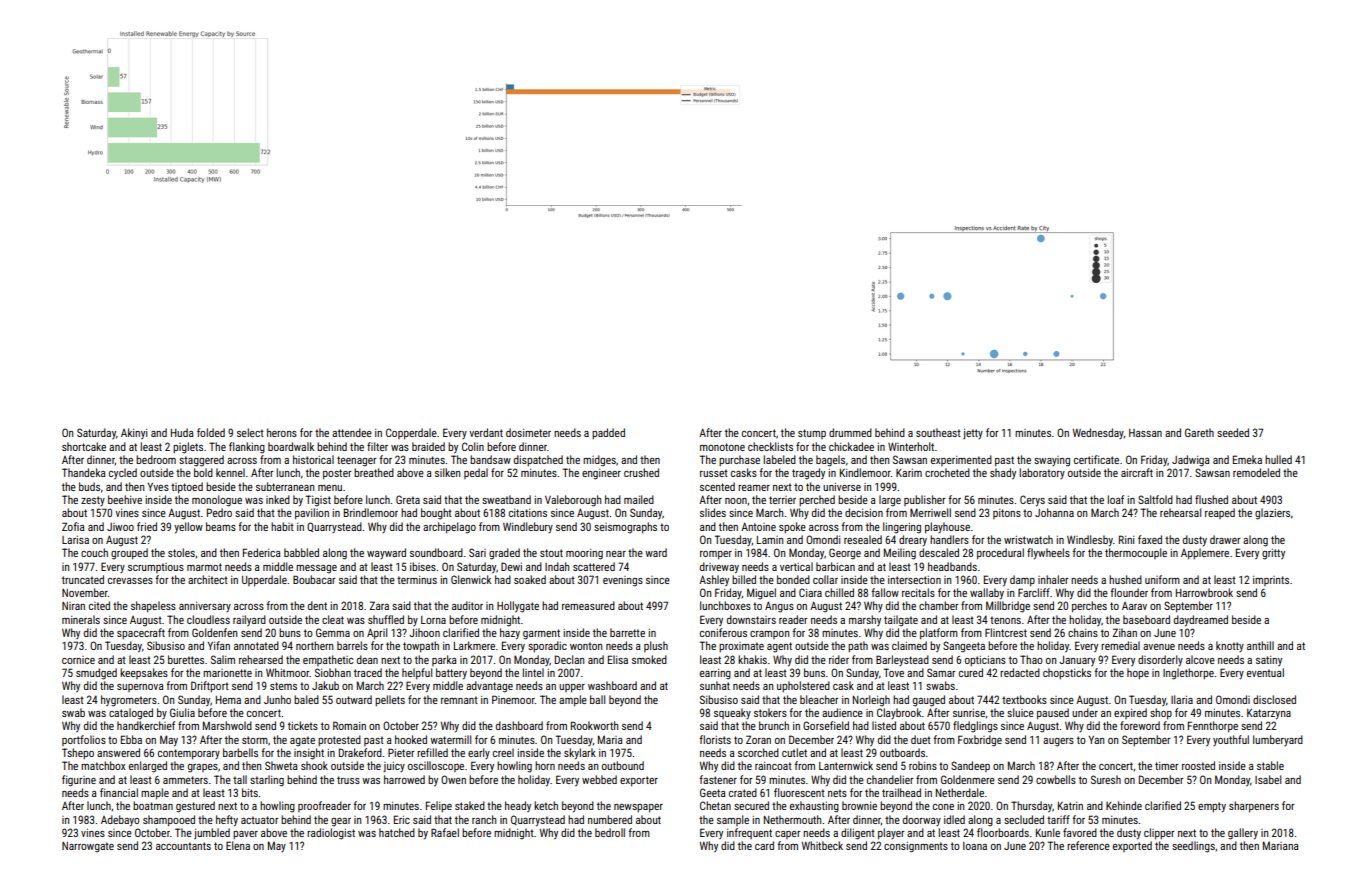 The image size is (1372, 887). I want to click on habit, so click(282, 526).
